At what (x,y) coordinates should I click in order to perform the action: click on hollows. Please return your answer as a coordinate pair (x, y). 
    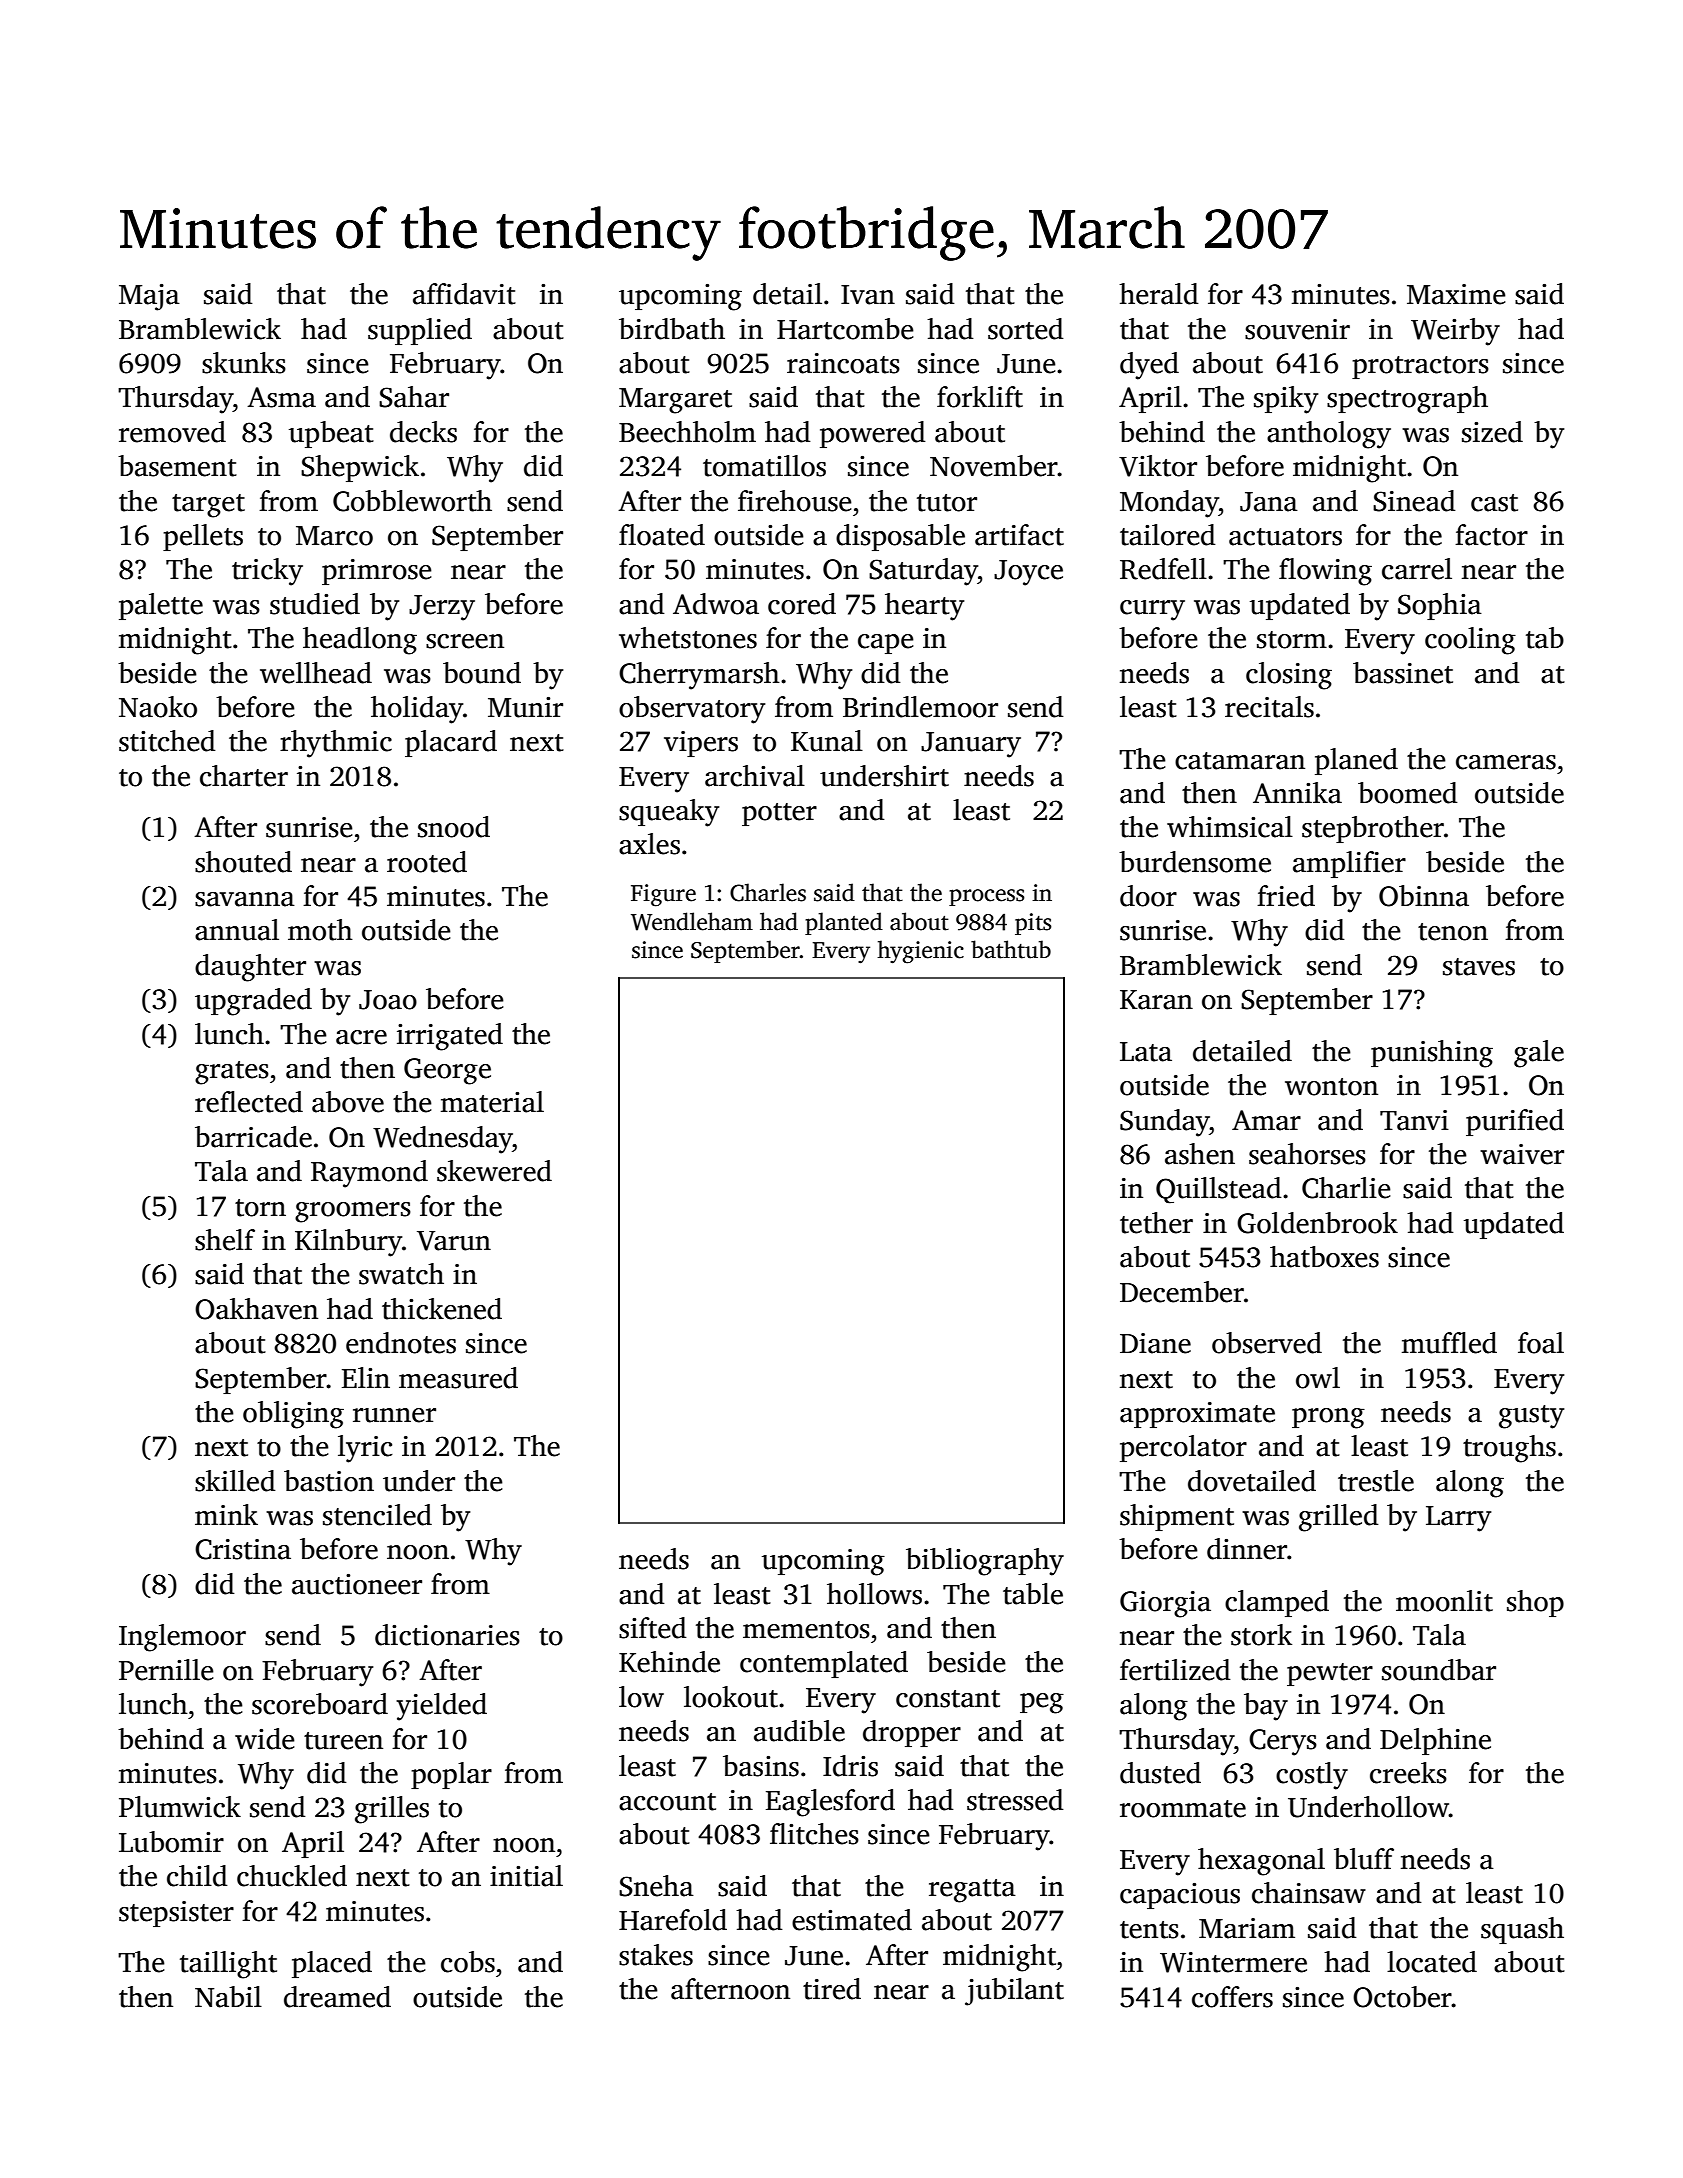
    Looking at the image, I should click on (874, 1594).
